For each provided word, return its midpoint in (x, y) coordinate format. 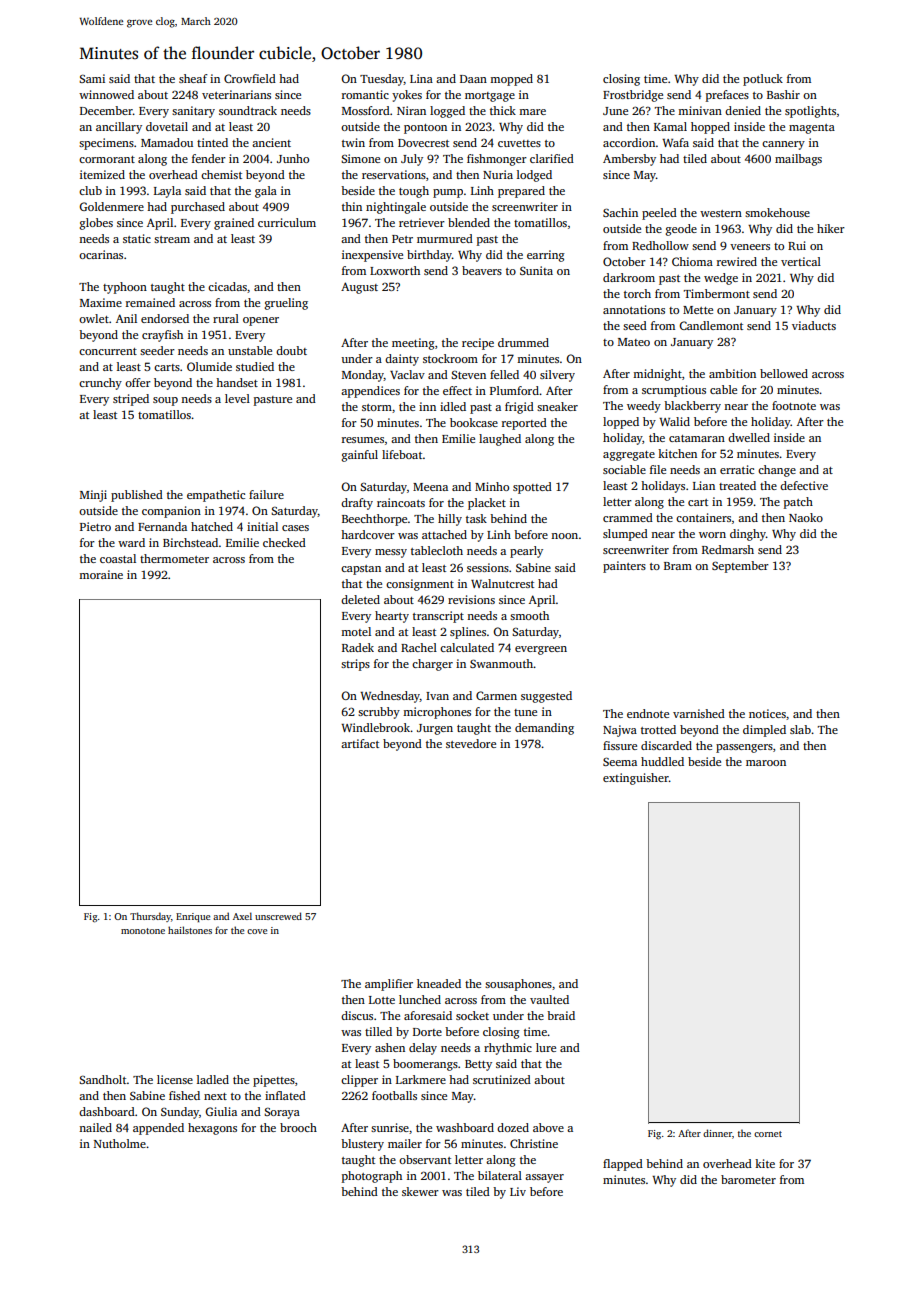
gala (266, 192)
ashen (390, 1047)
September (740, 567)
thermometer (174, 558)
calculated (467, 647)
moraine (101, 574)
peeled (659, 214)
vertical (801, 261)
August (359, 288)
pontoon (425, 129)
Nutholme (120, 1143)
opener (261, 321)
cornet (768, 1134)
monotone (143, 931)
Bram (678, 566)
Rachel (419, 647)
